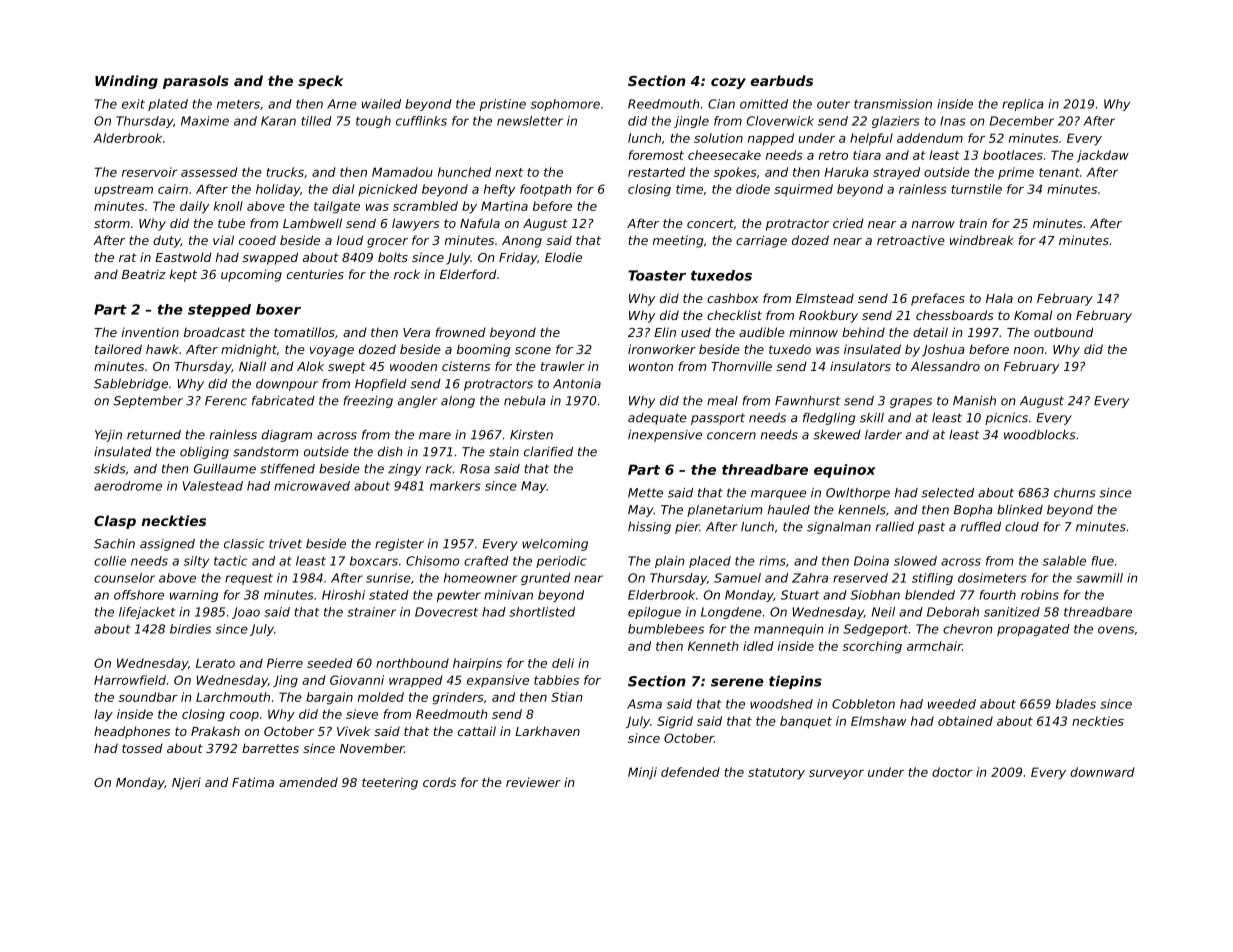 This image has height=952, width=1233. I want to click on replica, so click(1023, 105).
